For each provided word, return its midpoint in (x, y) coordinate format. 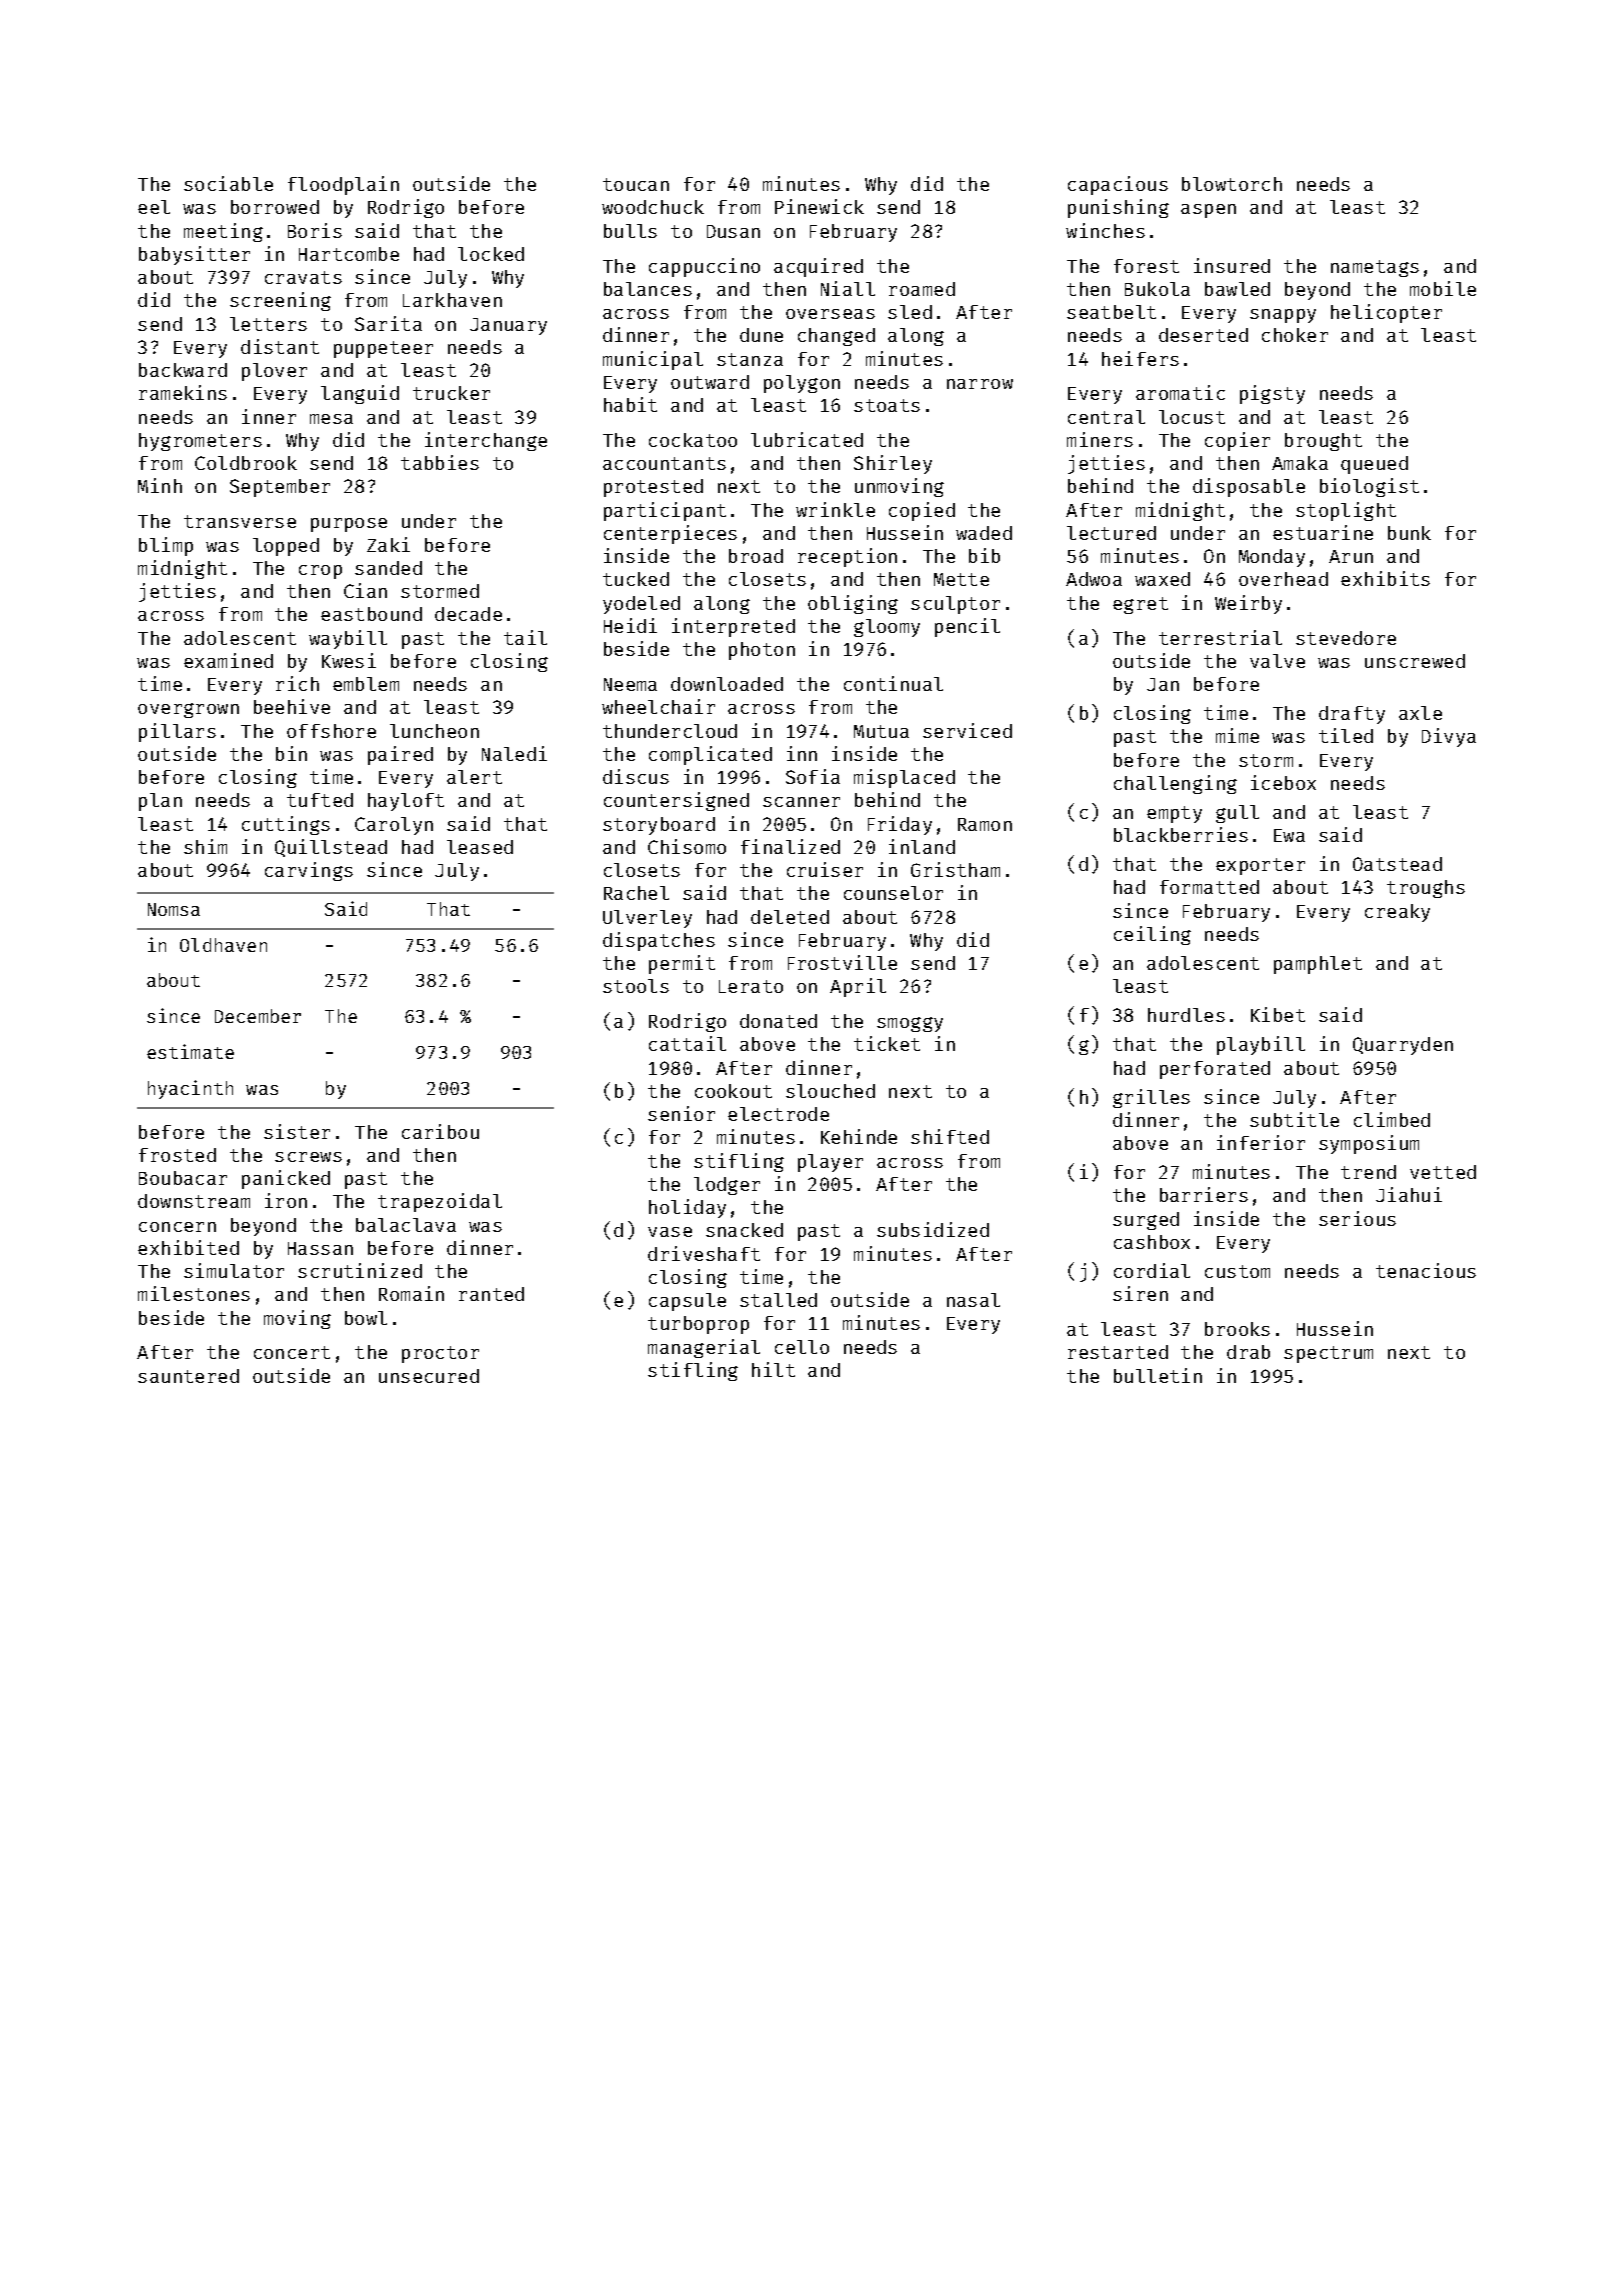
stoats (887, 405)
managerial (704, 1348)
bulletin (1158, 1375)
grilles (1151, 1098)
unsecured (429, 1376)
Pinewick (819, 206)
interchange (486, 441)
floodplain (343, 185)
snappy (1283, 316)
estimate (190, 1051)
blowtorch (1232, 184)
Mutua (881, 731)
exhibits (1385, 578)
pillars (177, 732)
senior (681, 1113)
